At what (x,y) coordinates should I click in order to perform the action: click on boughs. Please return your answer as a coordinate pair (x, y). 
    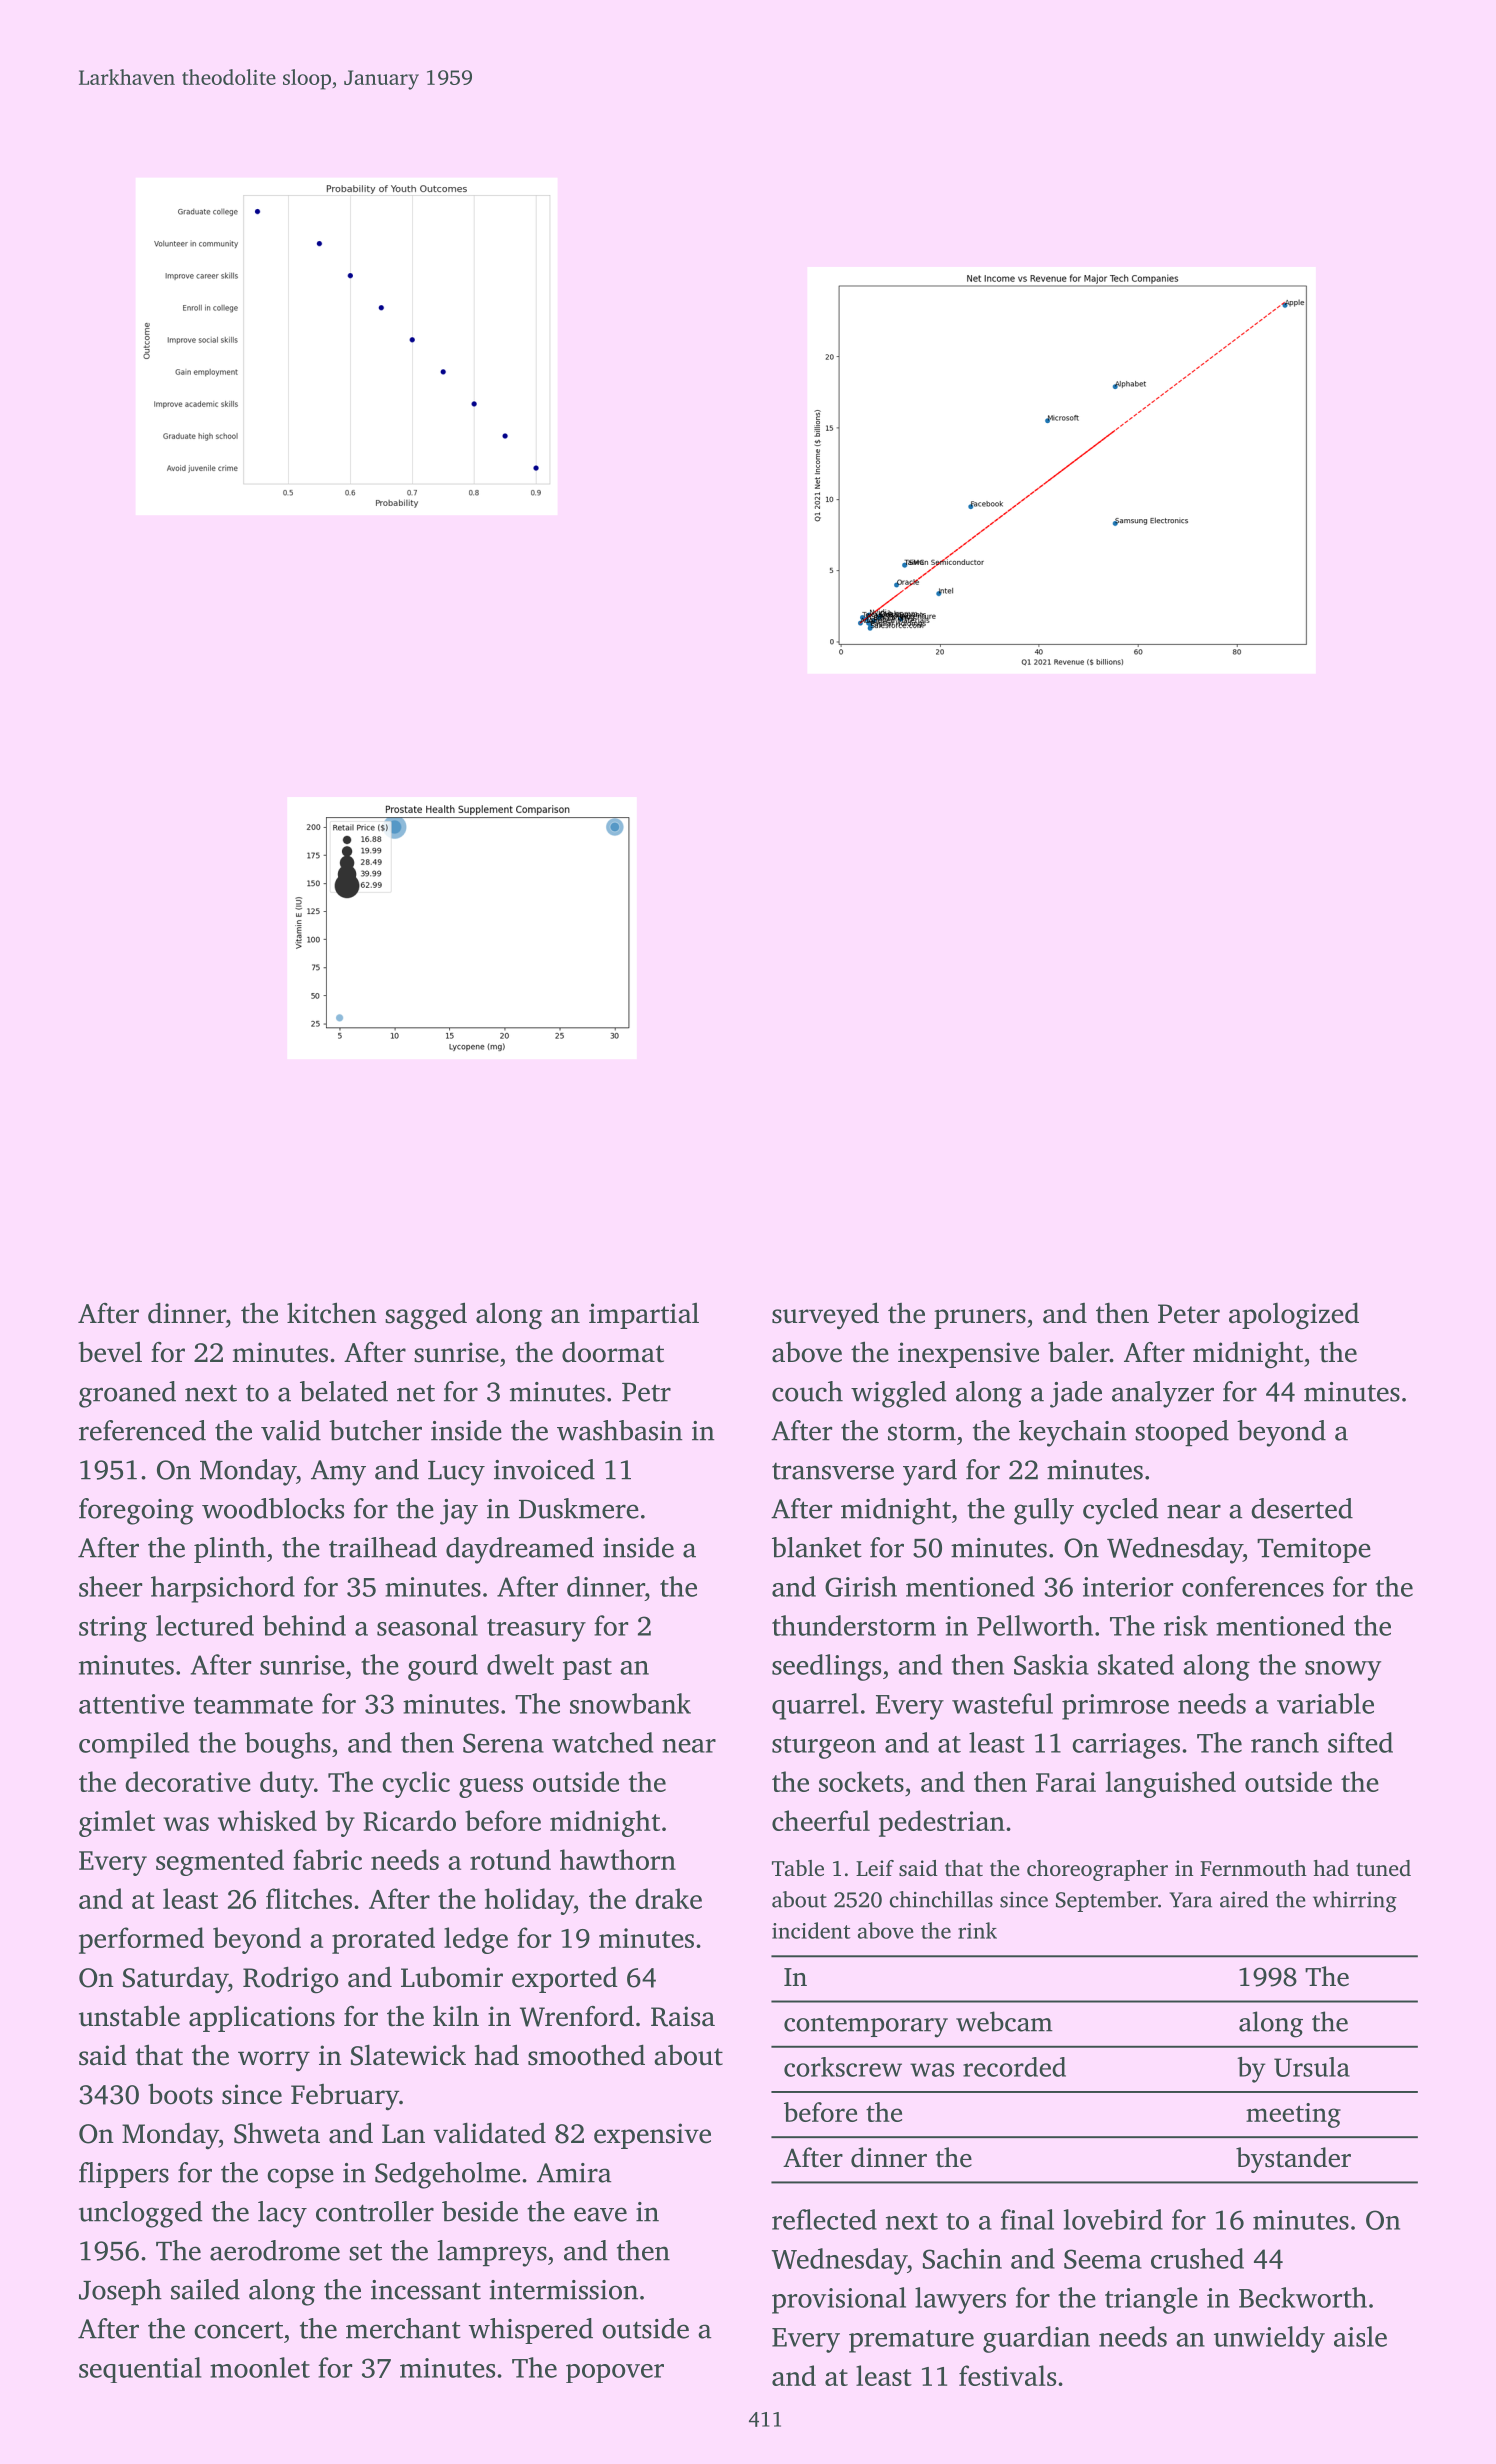
    Looking at the image, I should click on (288, 1745).
